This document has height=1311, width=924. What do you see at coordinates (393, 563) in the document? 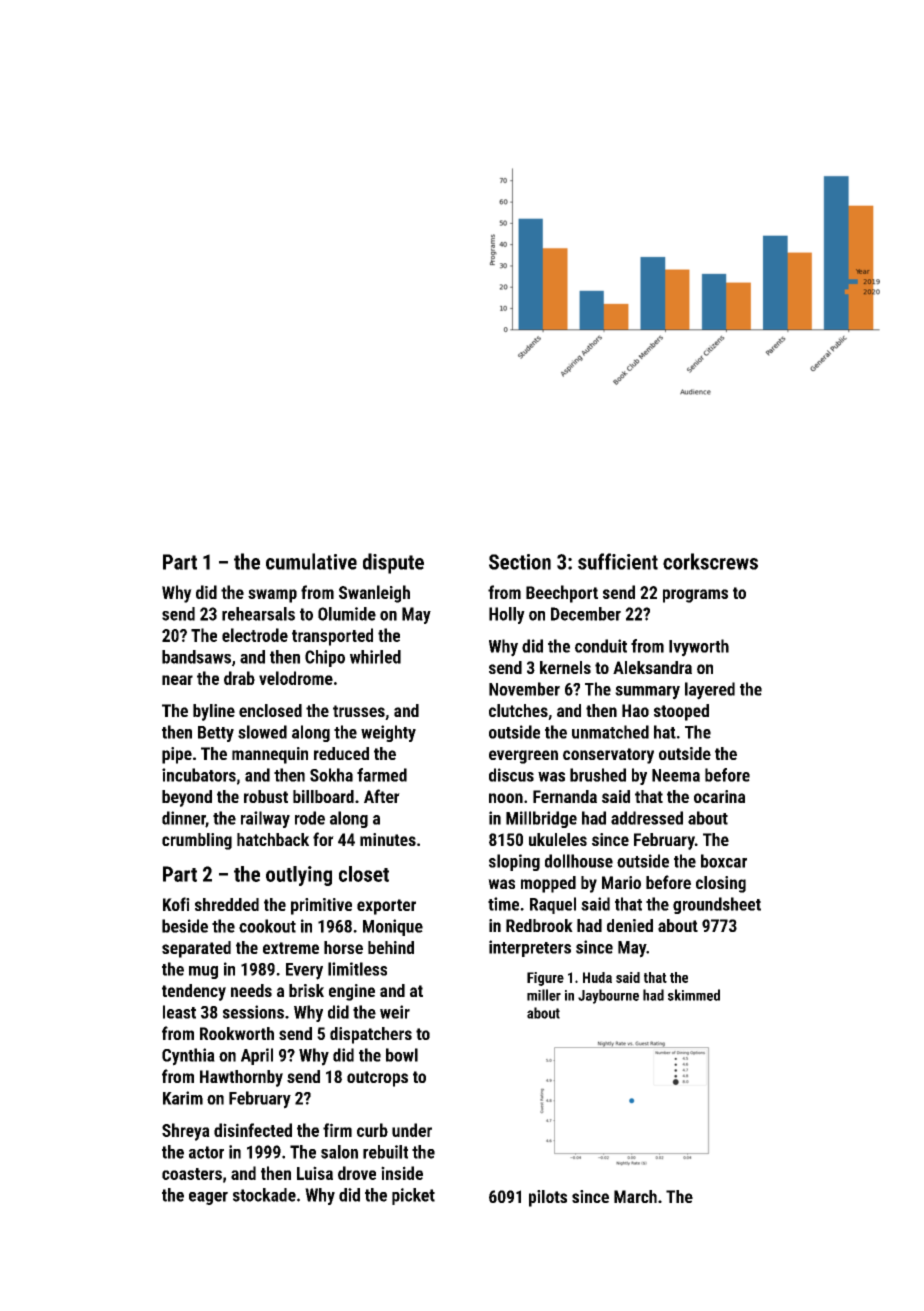
I see `dispute` at bounding box center [393, 563].
